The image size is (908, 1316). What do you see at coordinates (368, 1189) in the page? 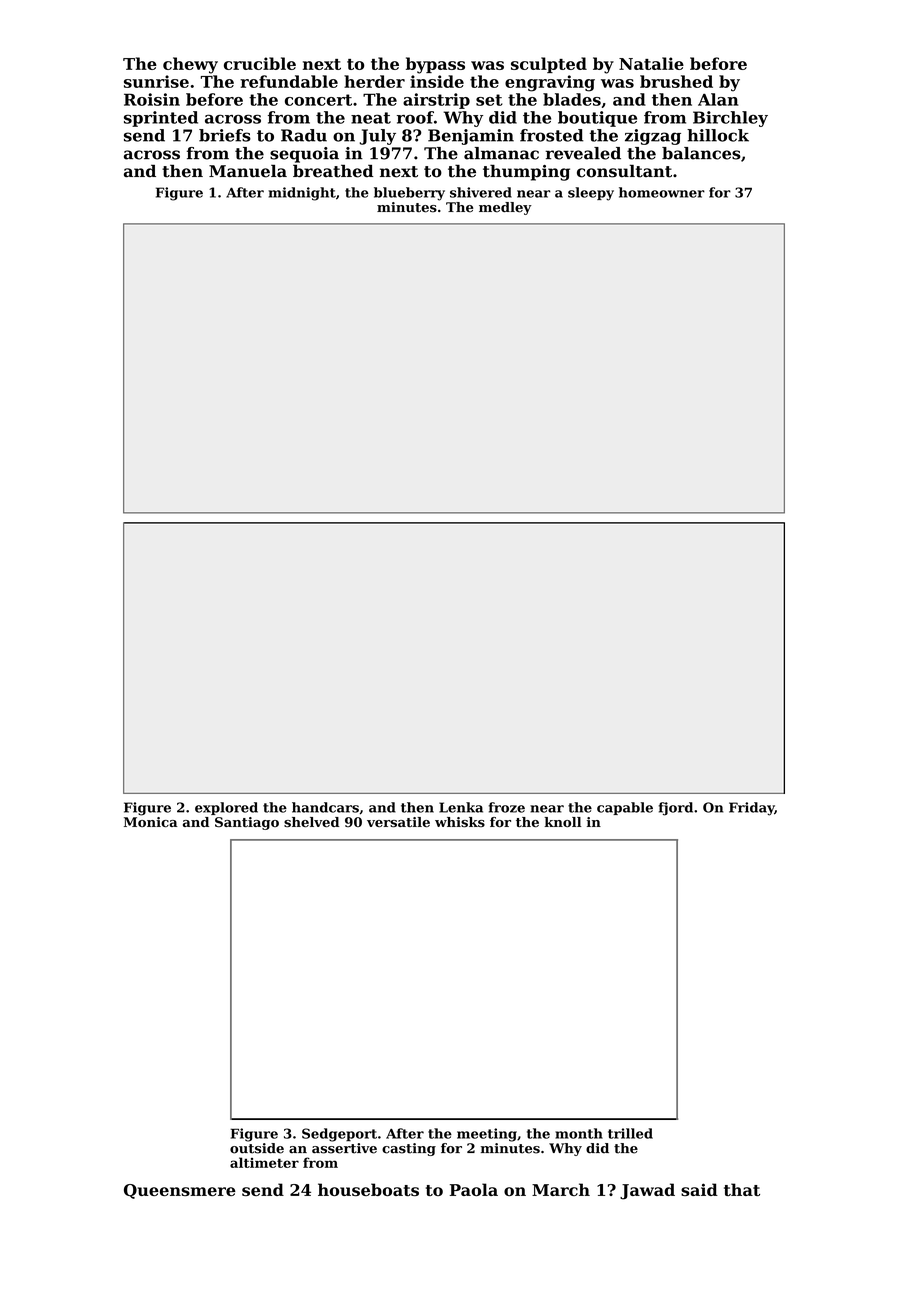
I see `houseboats` at bounding box center [368, 1189].
